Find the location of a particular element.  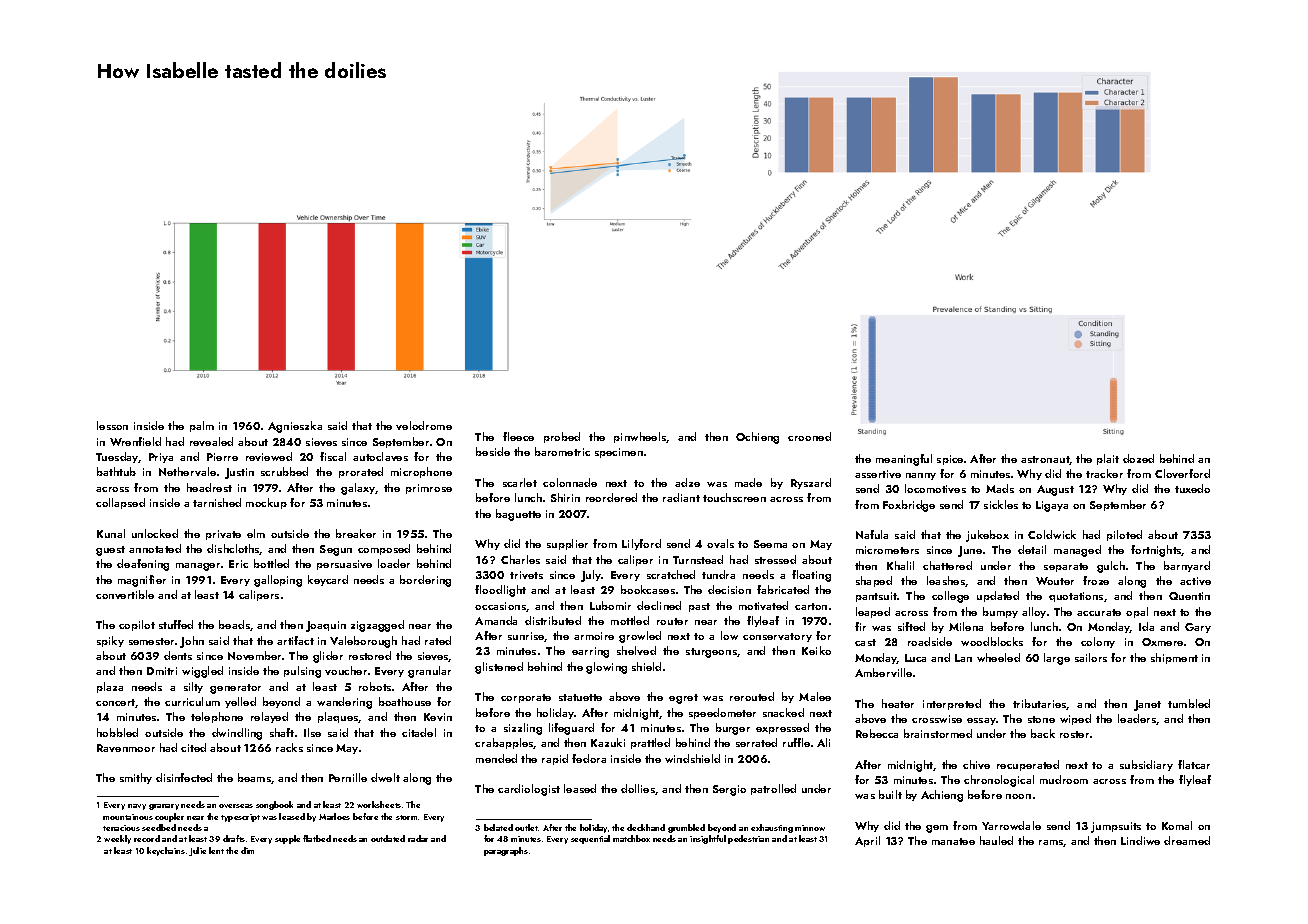

glider is located at coordinates (328, 657).
